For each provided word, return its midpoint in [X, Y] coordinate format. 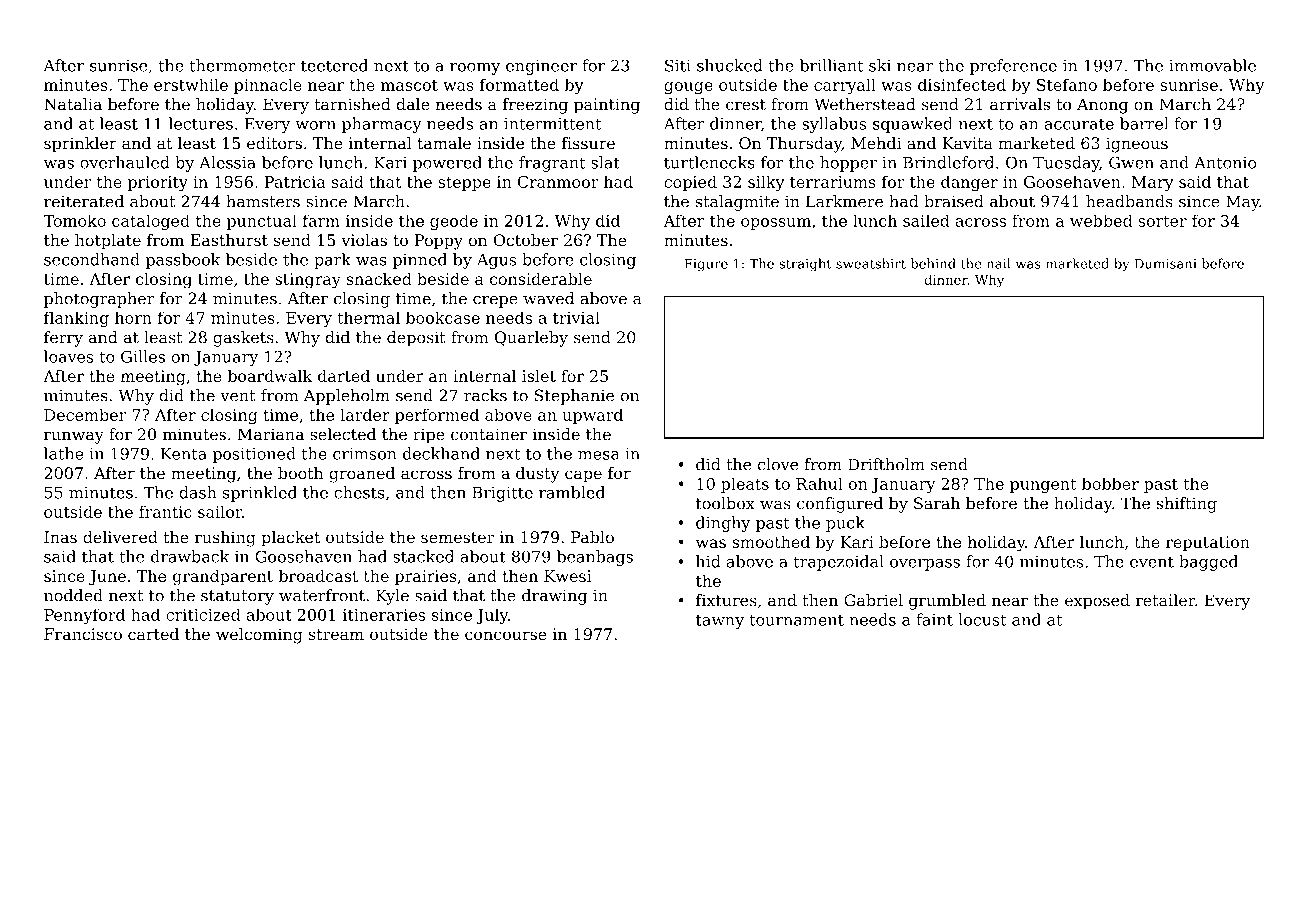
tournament [797, 620]
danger [969, 183]
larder [365, 414]
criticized [203, 614]
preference [1013, 67]
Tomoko [74, 220]
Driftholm [886, 464]
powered [447, 164]
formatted [519, 84]
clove [778, 464]
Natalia [73, 104]
